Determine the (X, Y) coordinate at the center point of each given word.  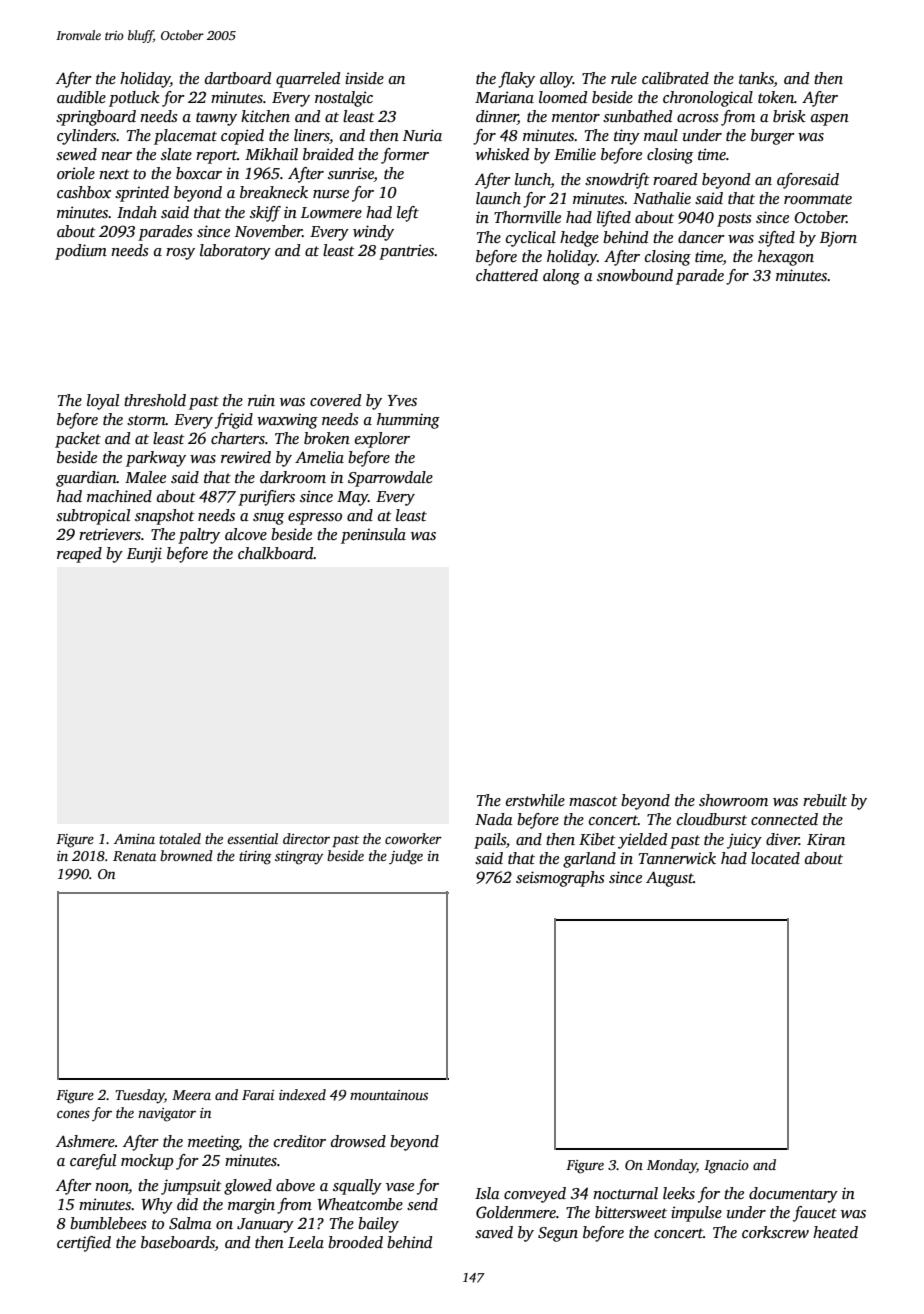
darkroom (293, 477)
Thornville (527, 217)
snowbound (635, 275)
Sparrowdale (390, 479)
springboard (96, 118)
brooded (355, 1242)
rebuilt (825, 800)
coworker (413, 838)
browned (186, 855)
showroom (733, 800)
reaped (79, 555)
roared (675, 179)
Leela (306, 1242)
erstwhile (535, 800)
